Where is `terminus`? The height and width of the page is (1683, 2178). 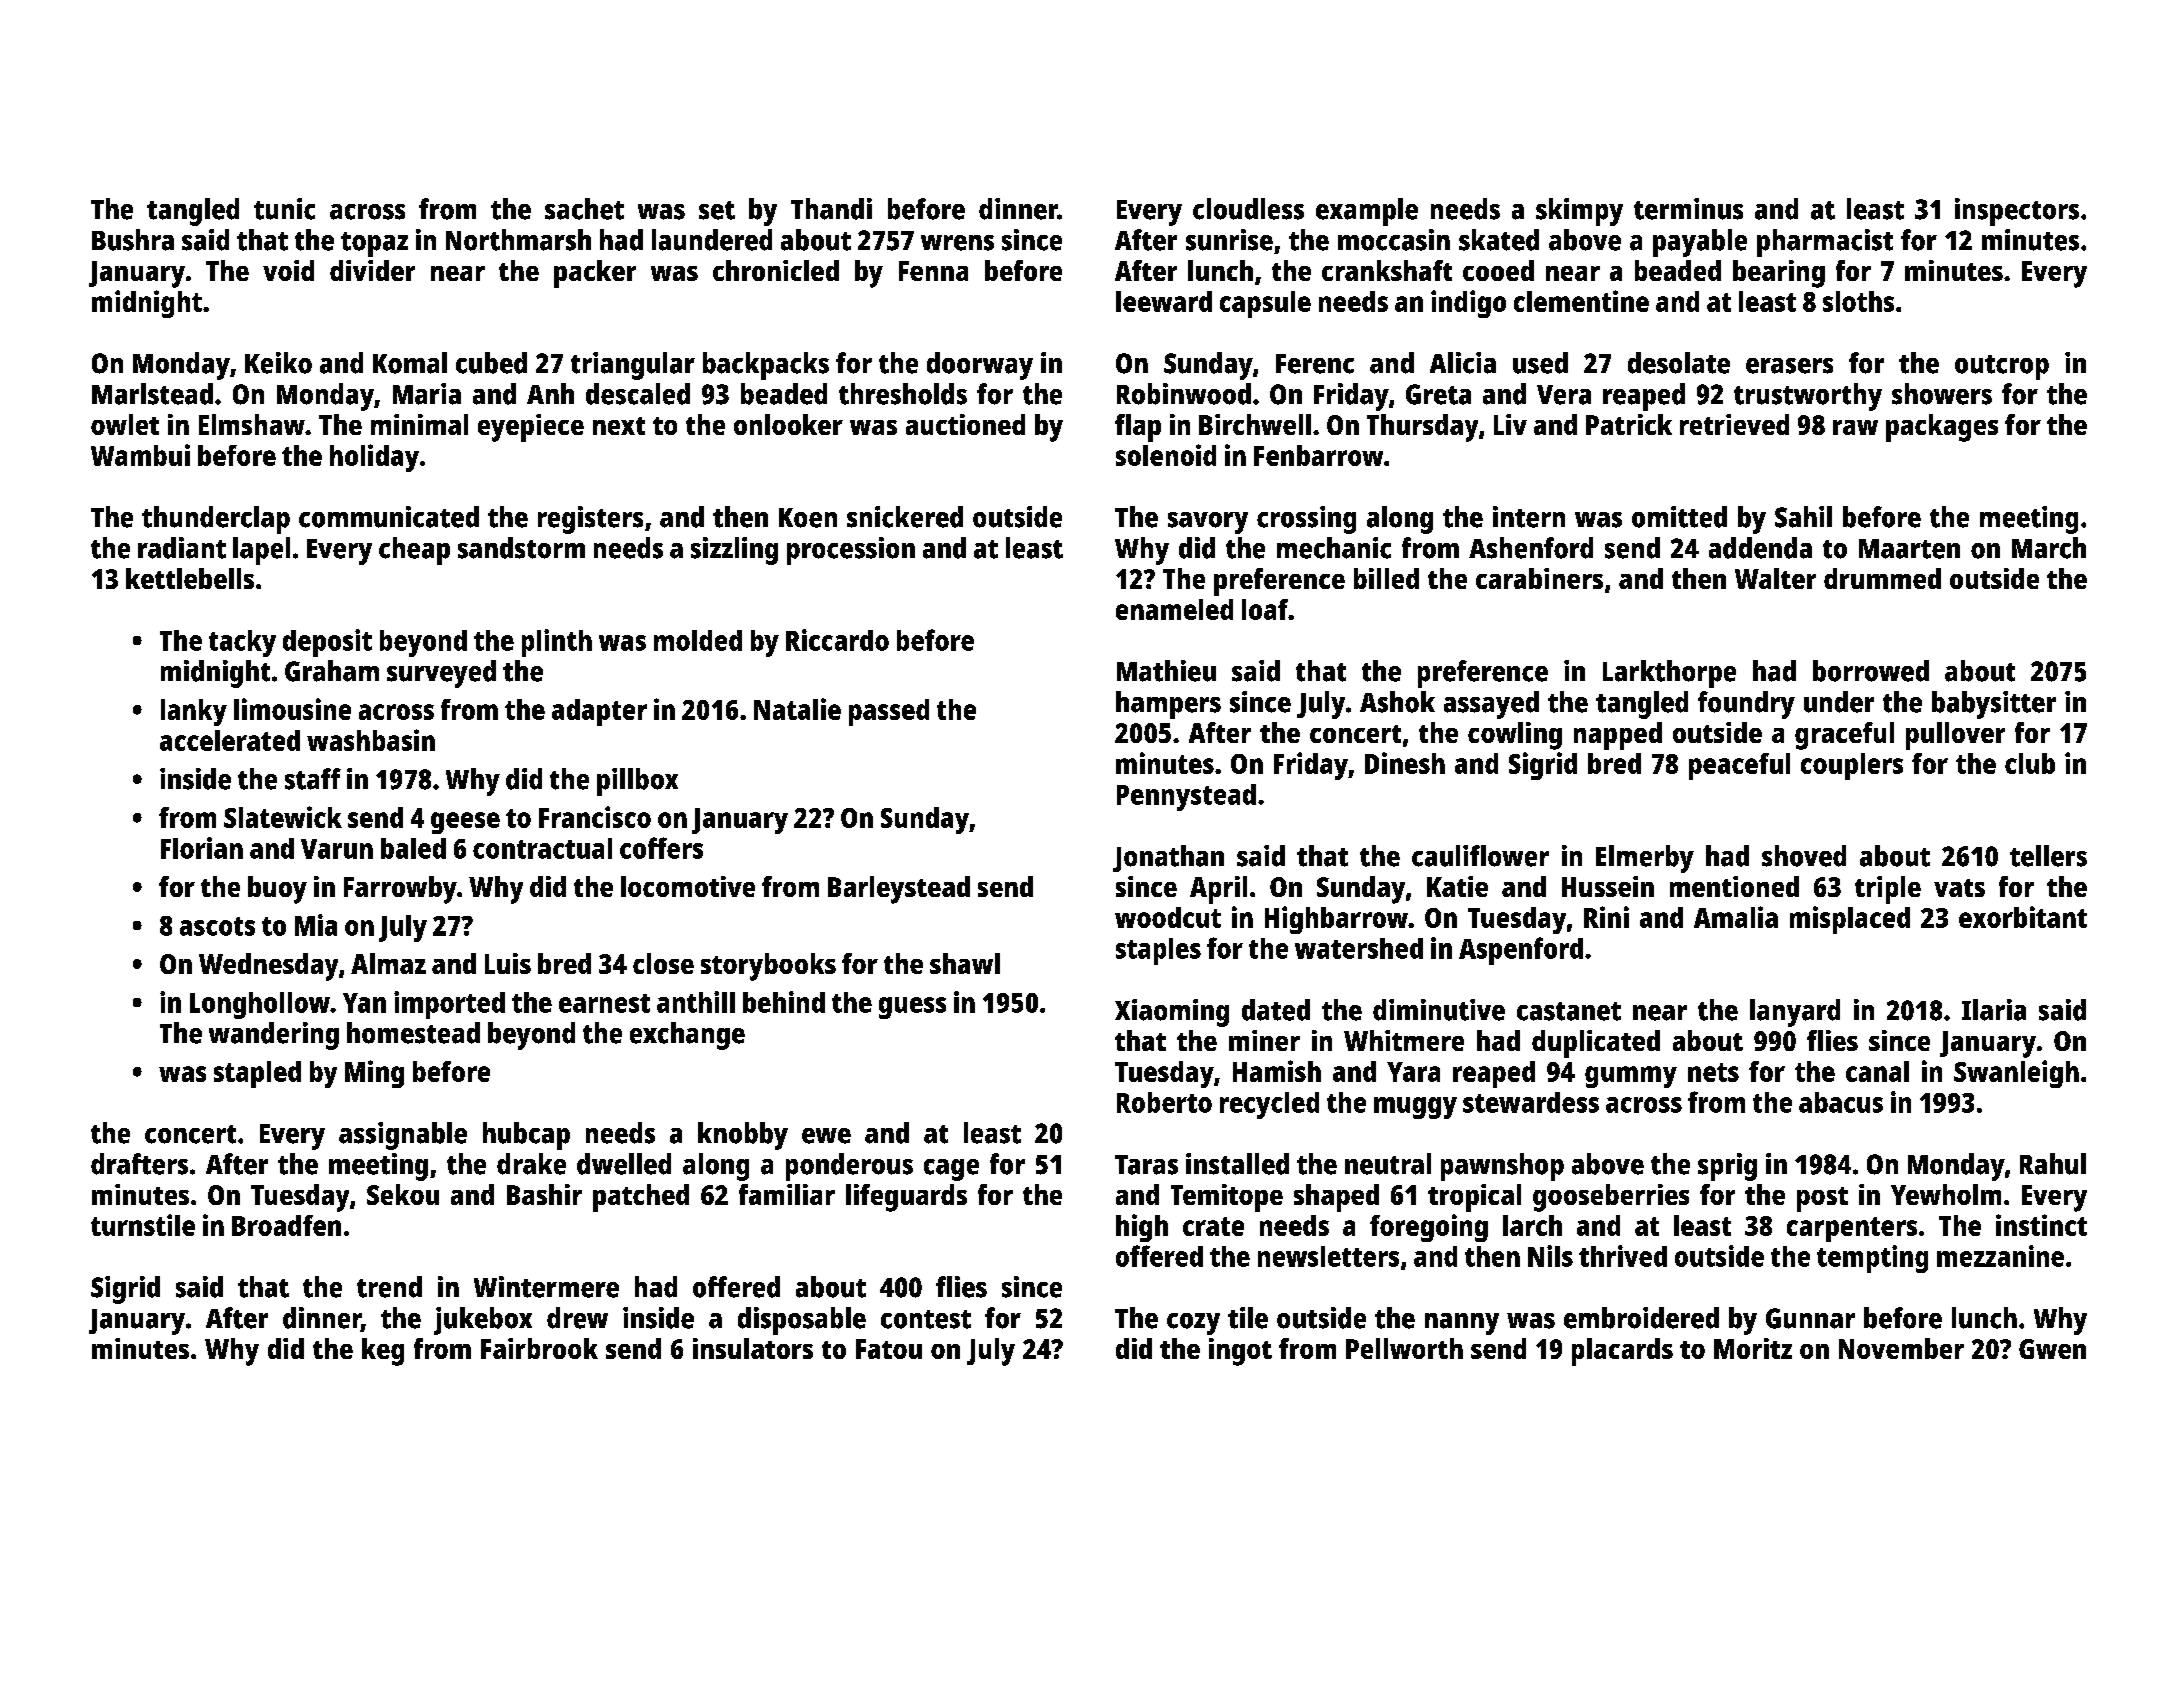 terminus is located at coordinates (1688, 209).
